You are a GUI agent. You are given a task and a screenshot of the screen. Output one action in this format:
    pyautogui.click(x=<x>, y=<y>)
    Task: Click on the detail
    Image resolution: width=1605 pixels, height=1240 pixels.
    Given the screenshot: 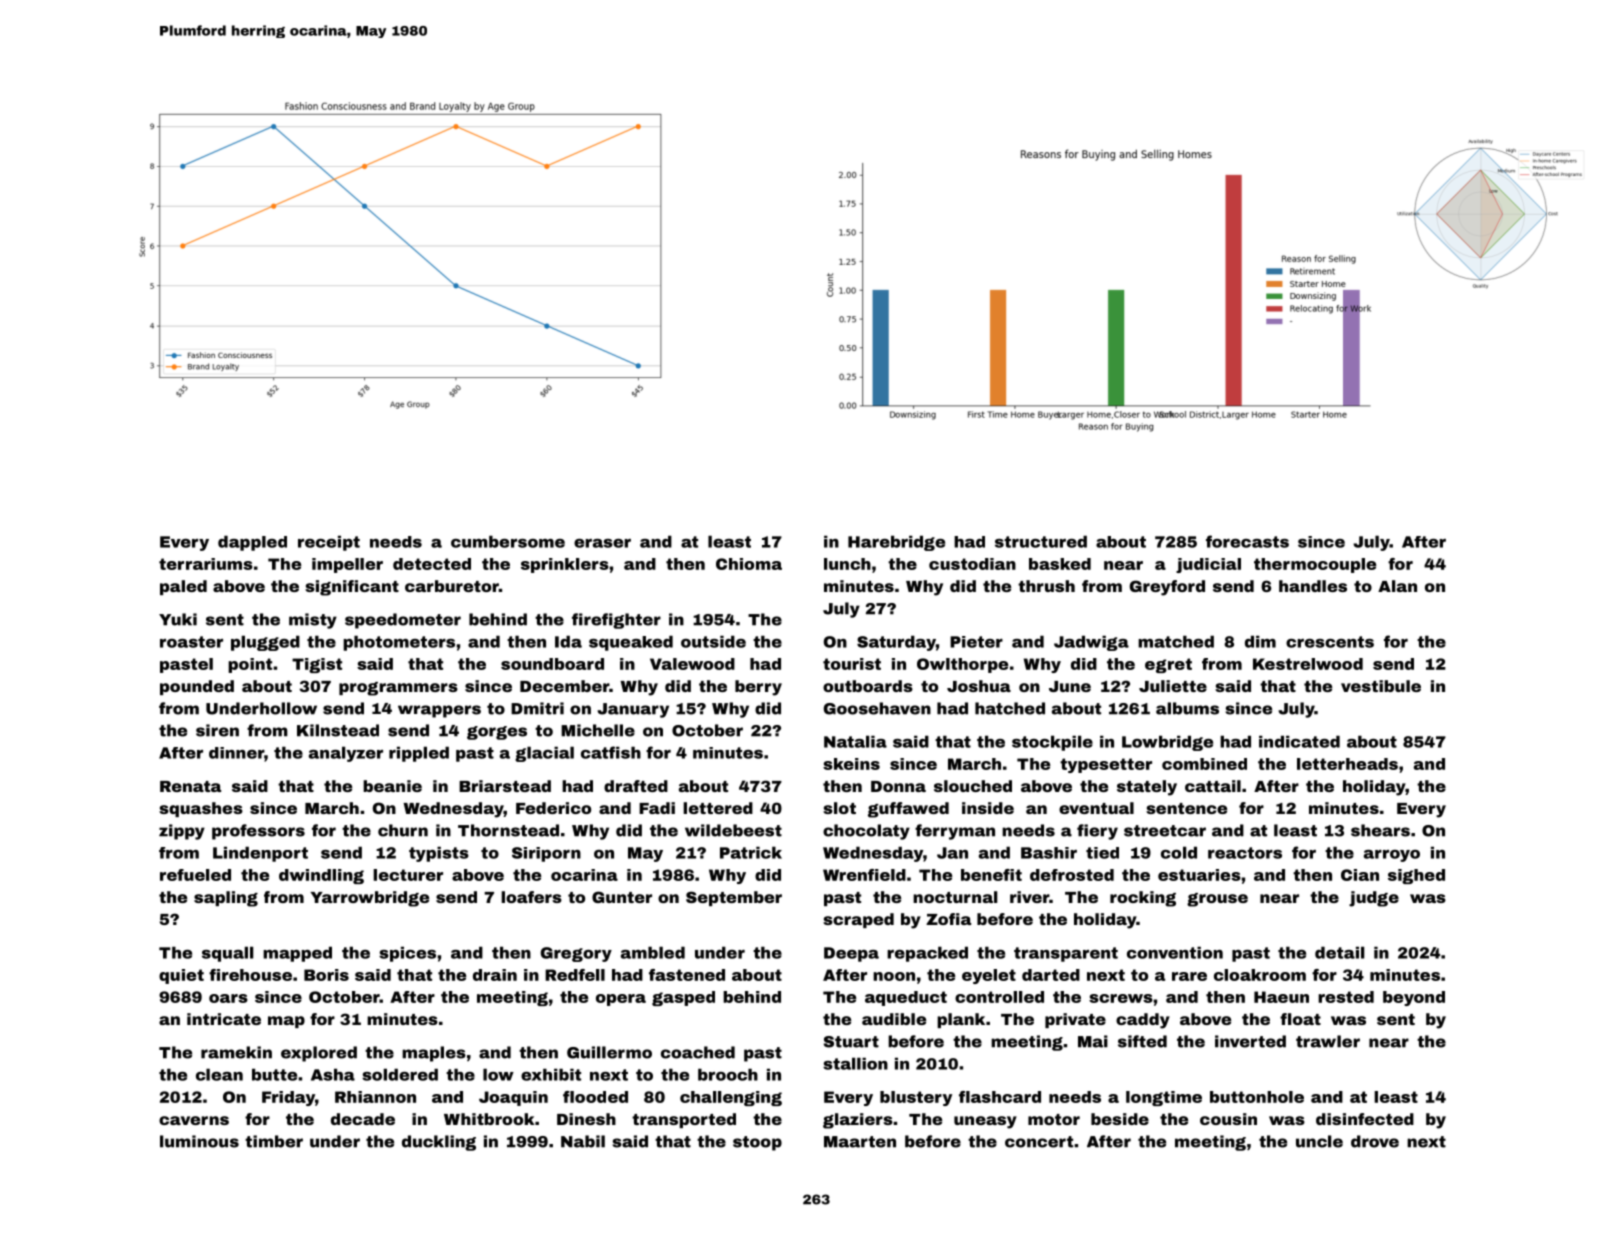 What is the action you would take?
    pyautogui.click(x=1339, y=952)
